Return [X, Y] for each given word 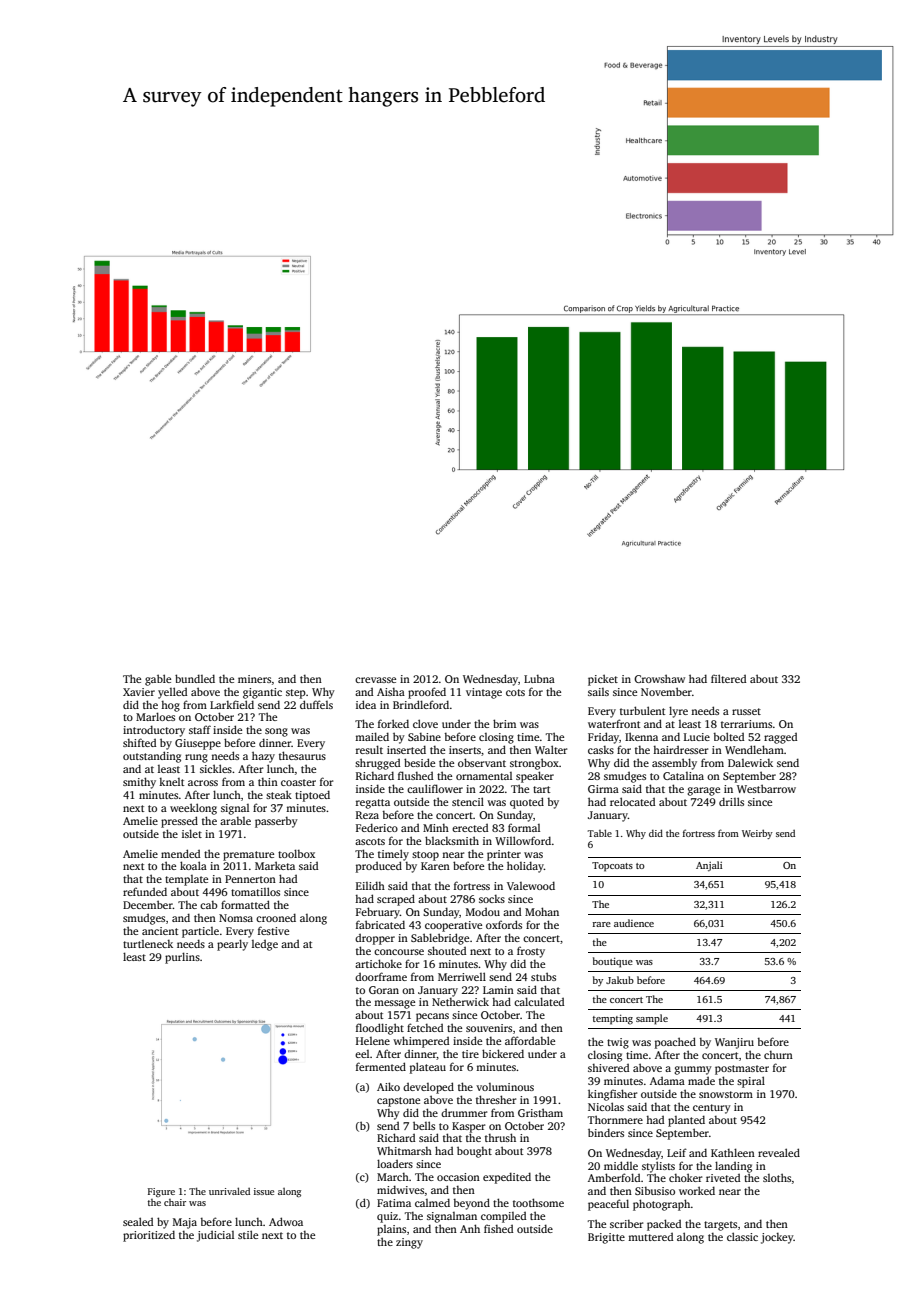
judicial [215, 1236]
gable [158, 680]
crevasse [375, 680]
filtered [728, 678]
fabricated [380, 924]
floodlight [380, 1029]
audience [634, 923]
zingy [409, 1243]
